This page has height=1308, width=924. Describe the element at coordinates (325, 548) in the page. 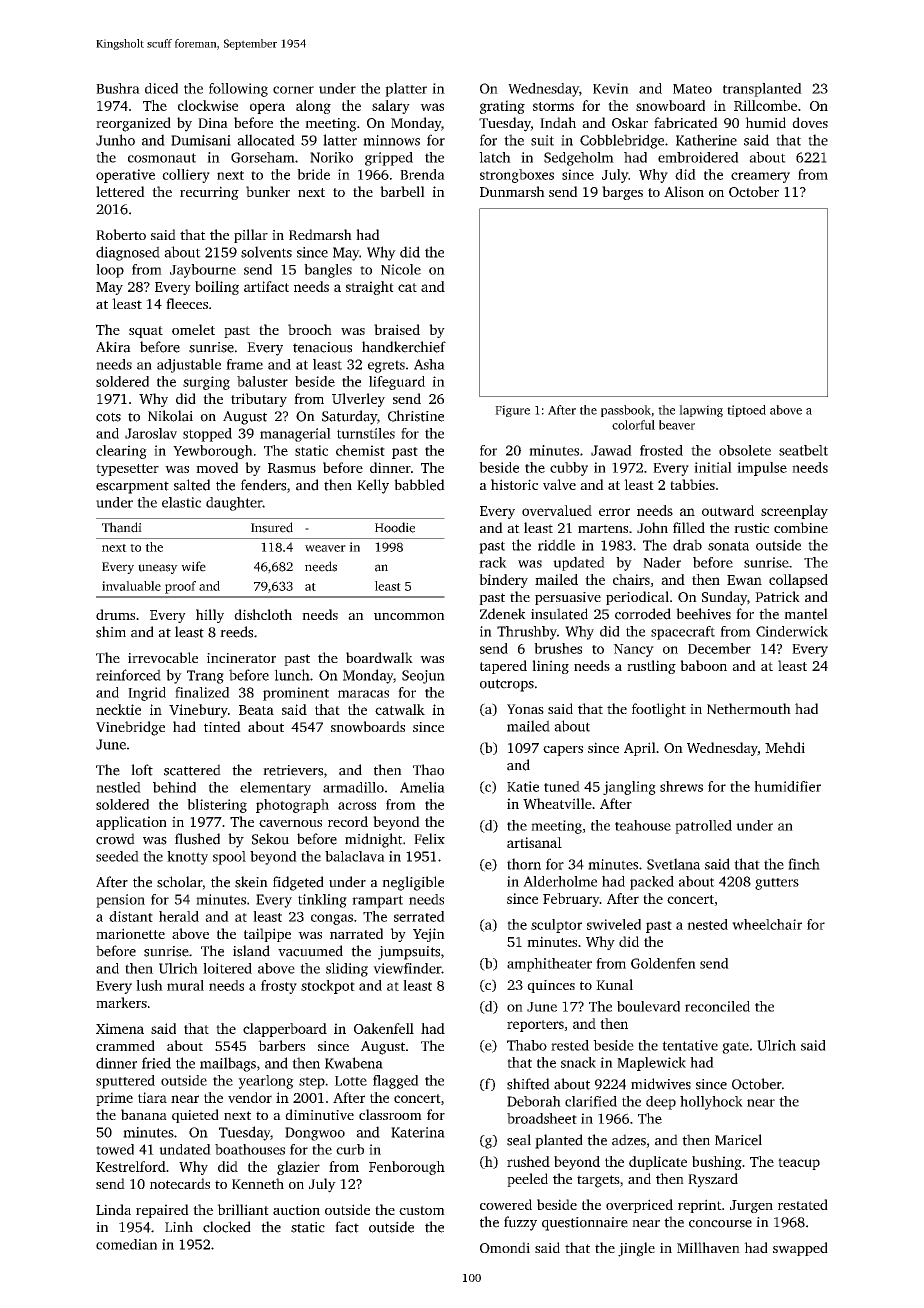

I see `weaver` at that location.
